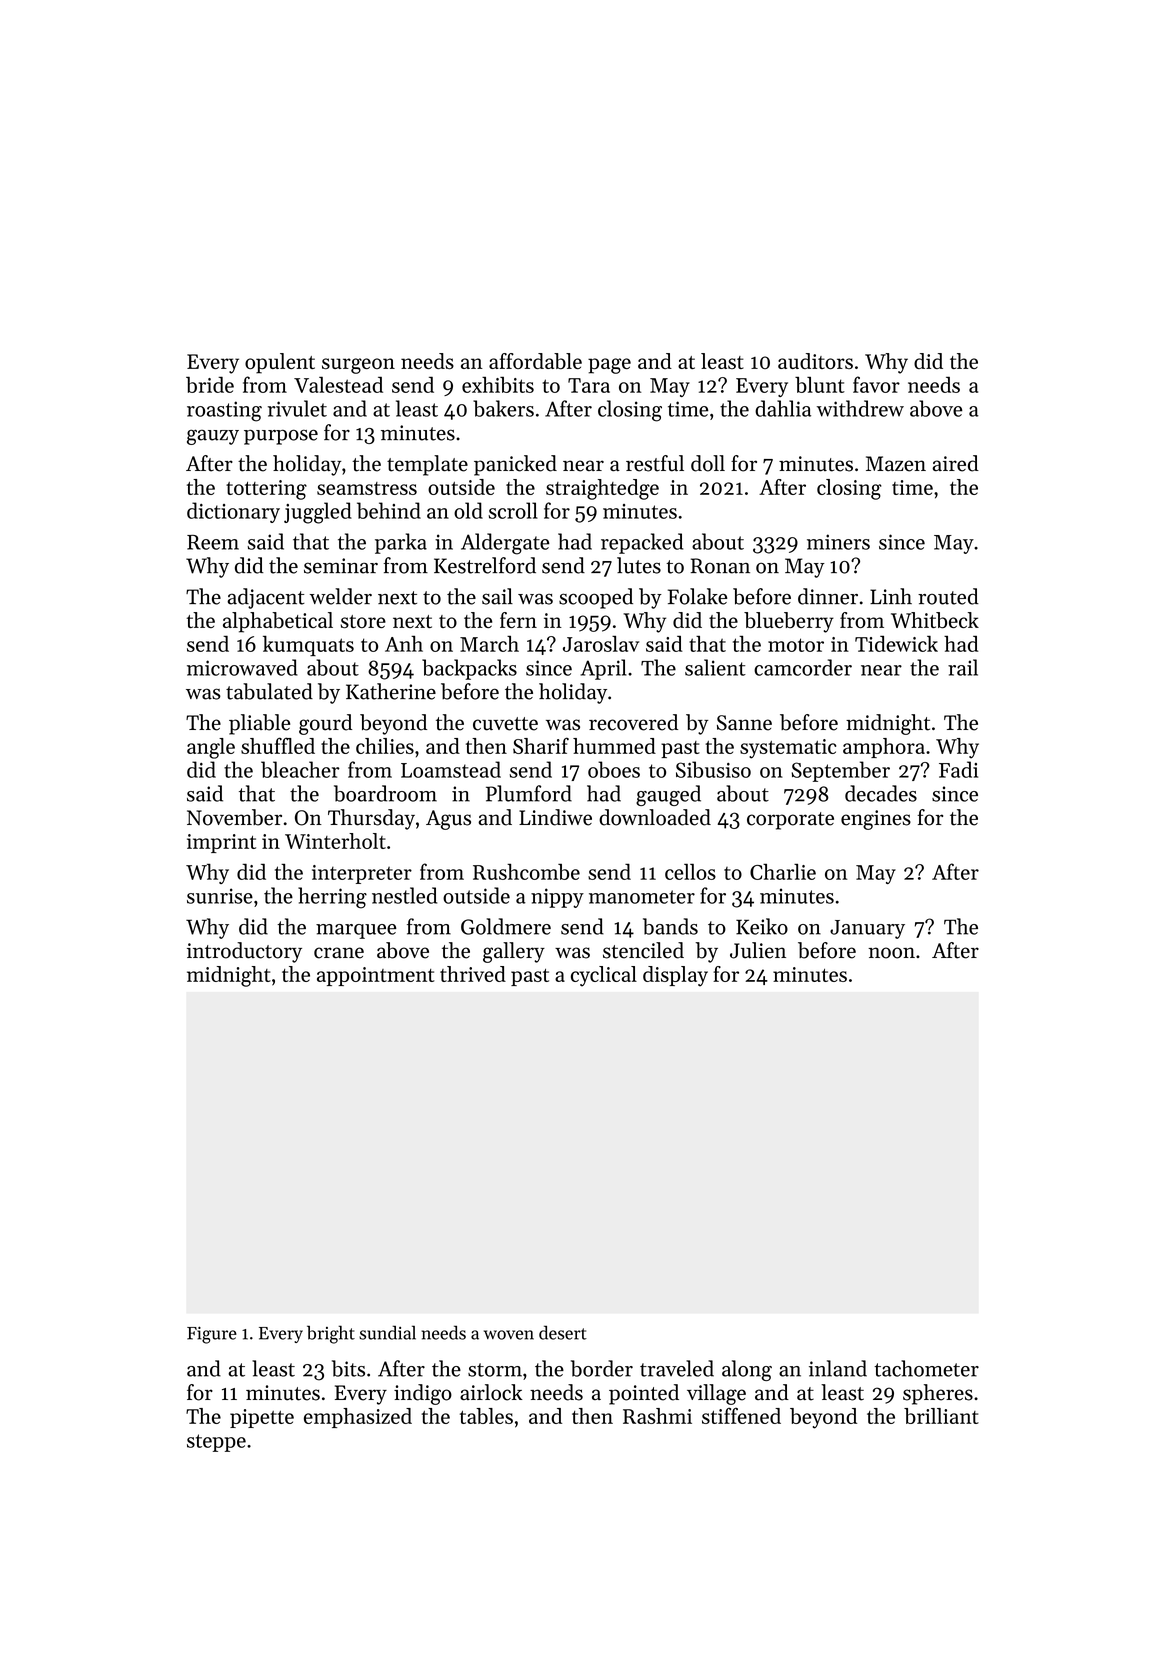 This screenshot has height=1654, width=1165. What do you see at coordinates (867, 929) in the screenshot?
I see `January` at bounding box center [867, 929].
